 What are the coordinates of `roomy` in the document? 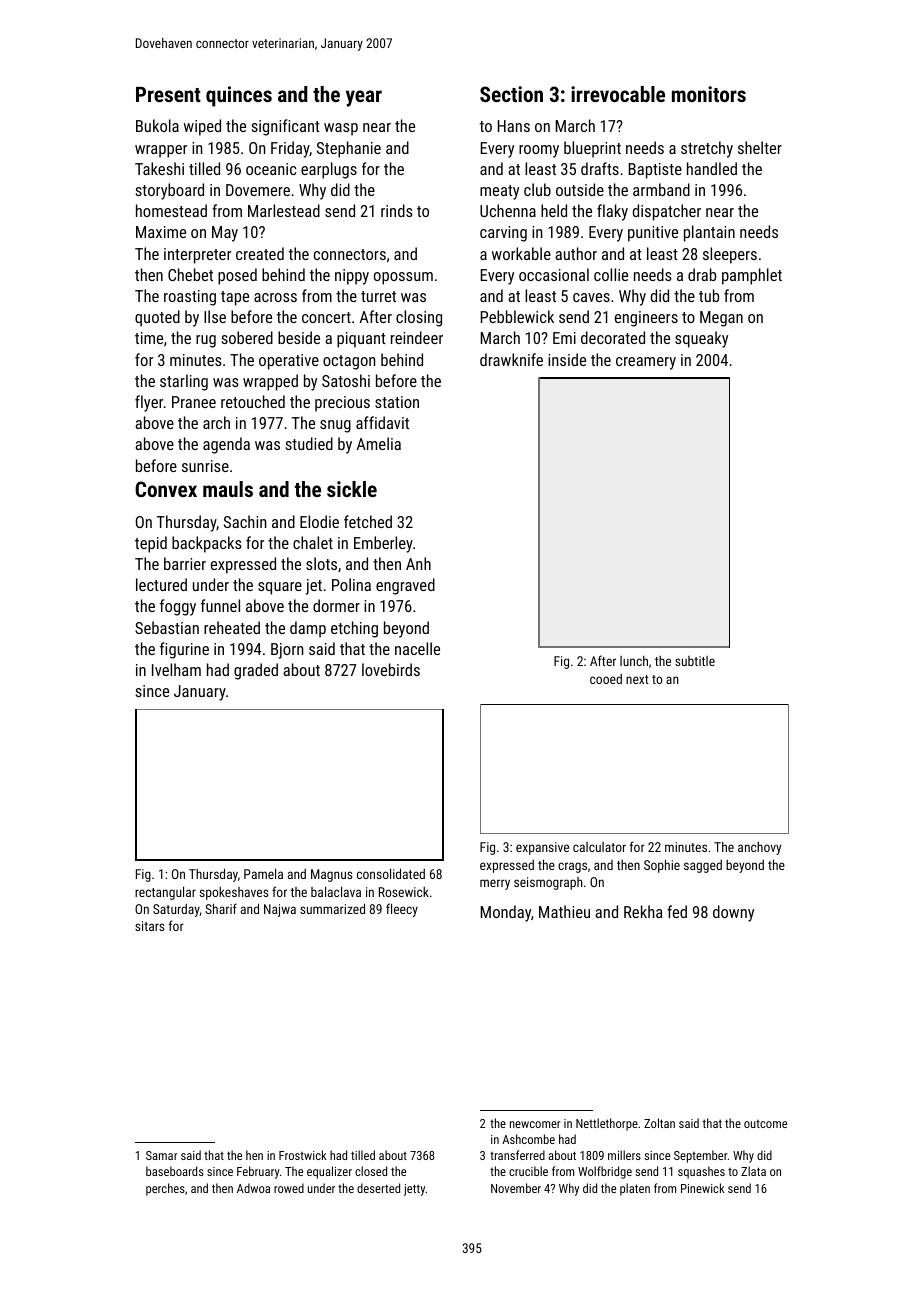 It's located at (539, 151).
